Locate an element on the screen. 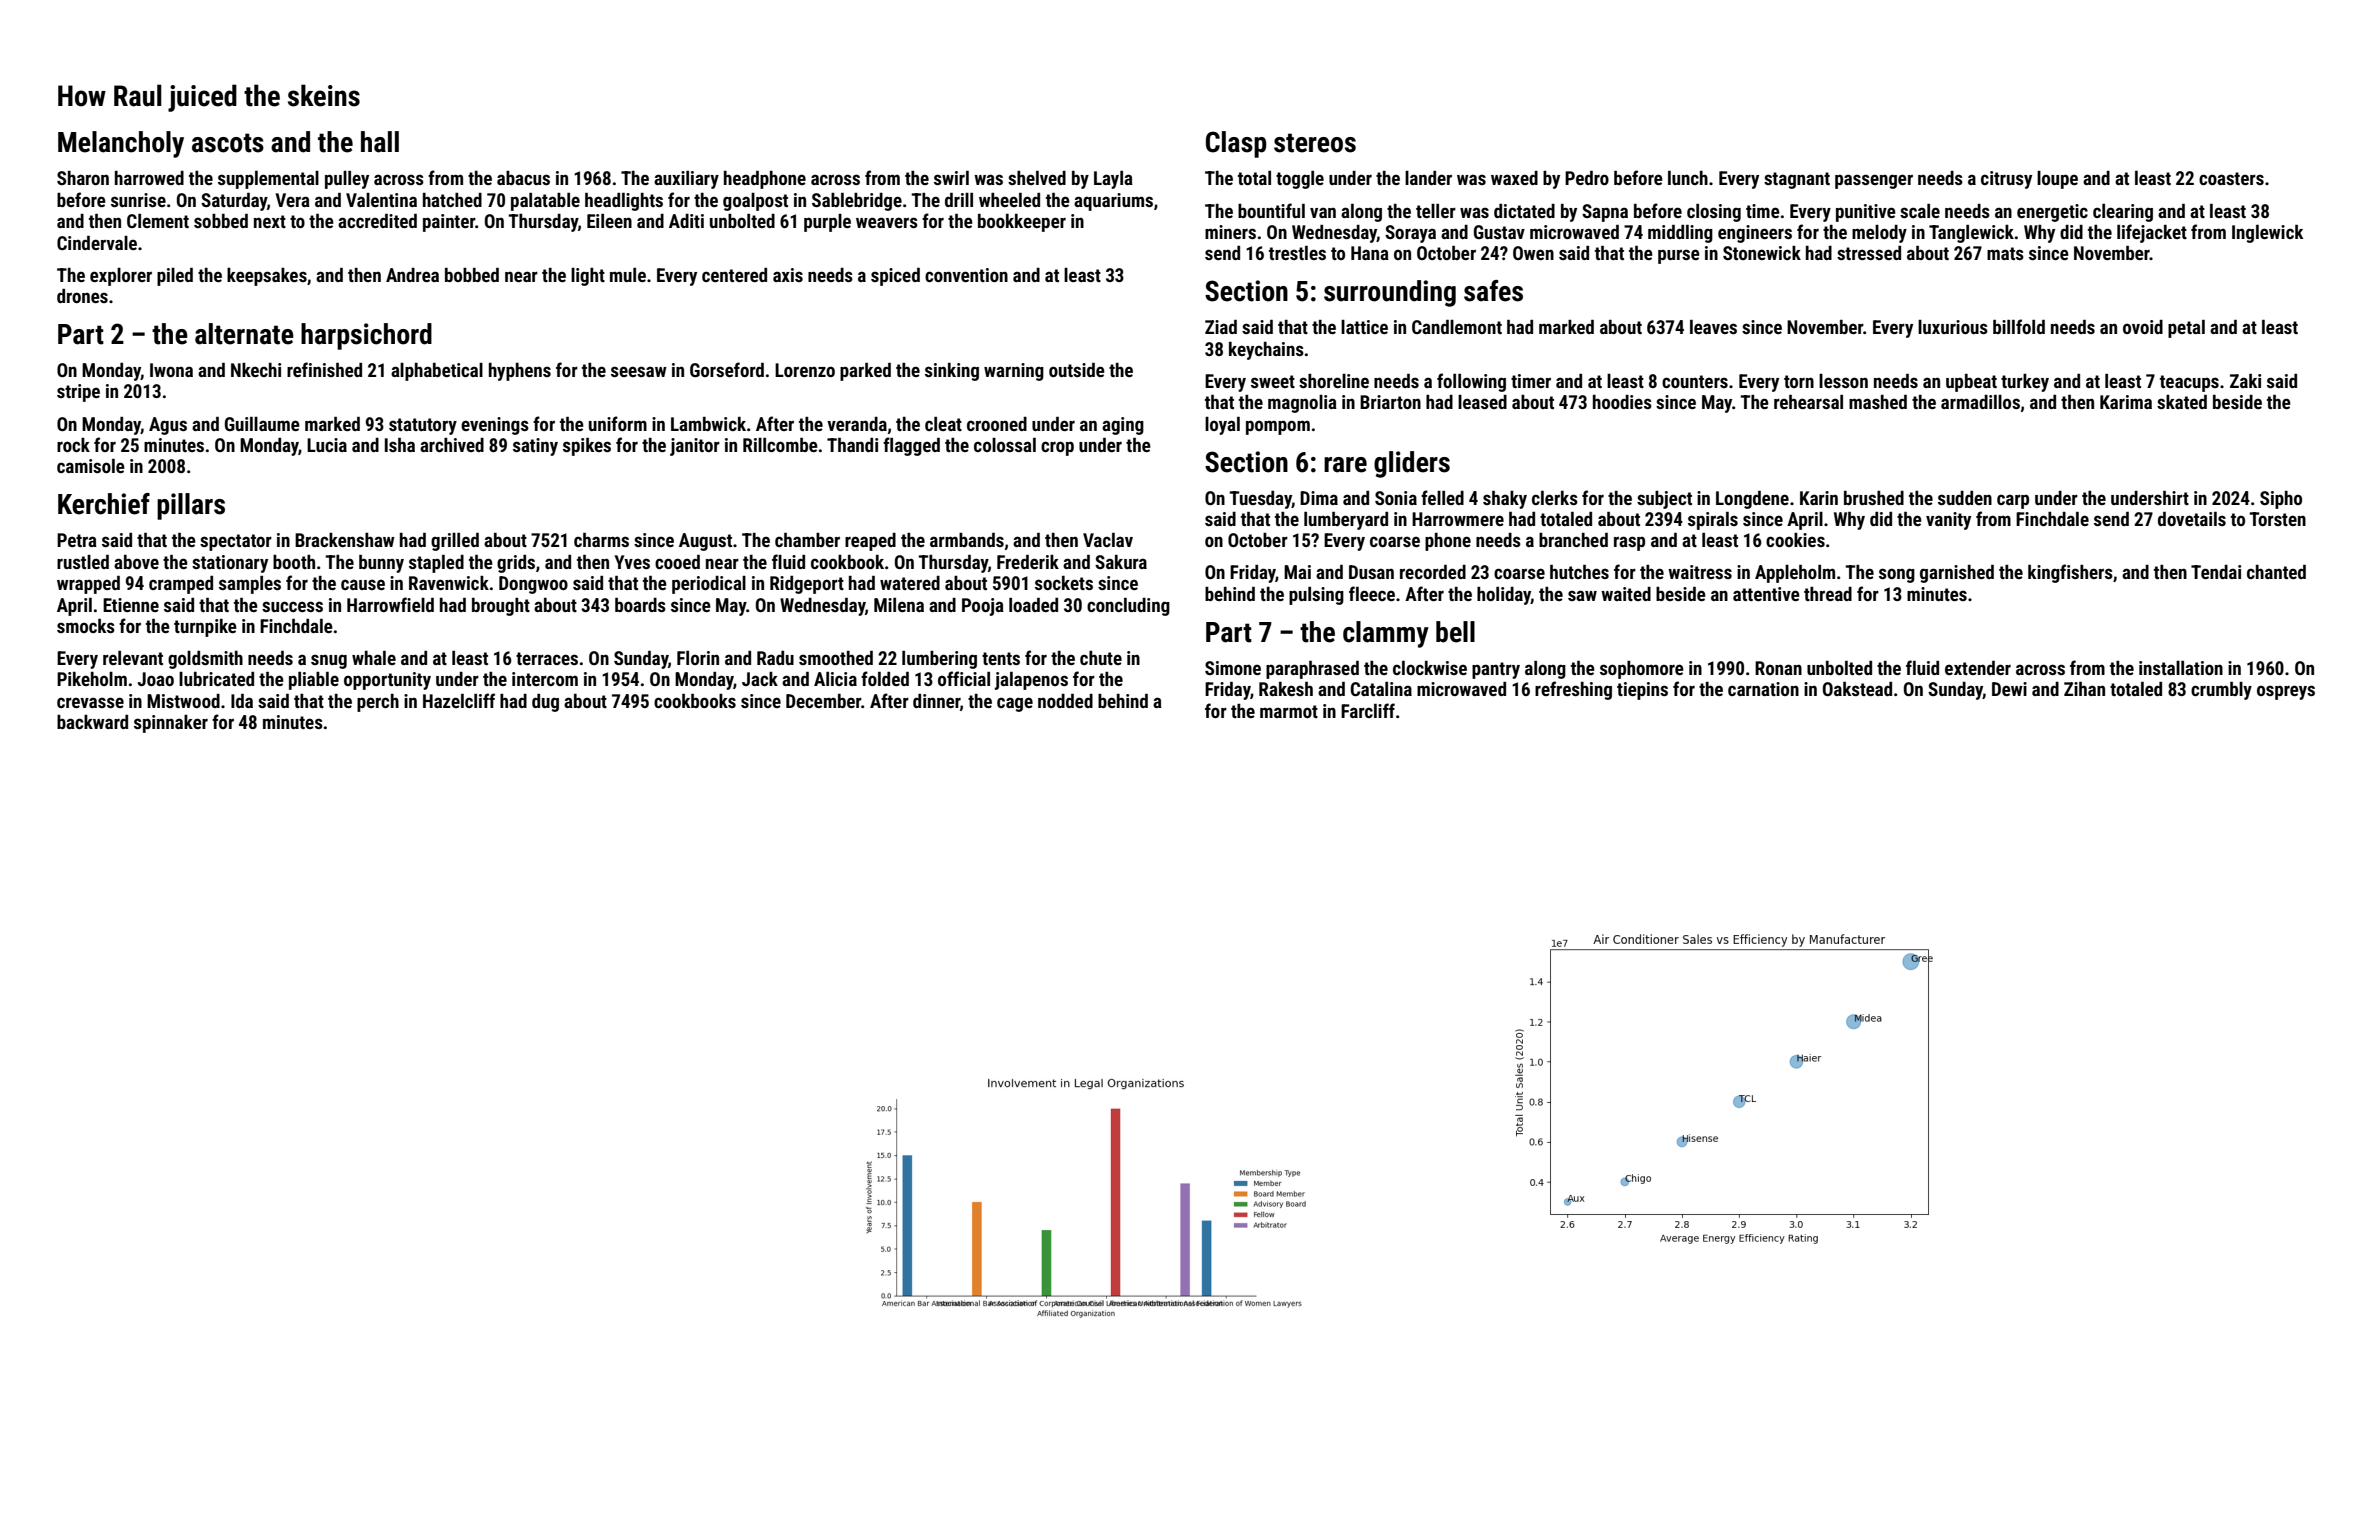 The width and height of the screenshot is (2377, 1538). Mistwood is located at coordinates (183, 701).
